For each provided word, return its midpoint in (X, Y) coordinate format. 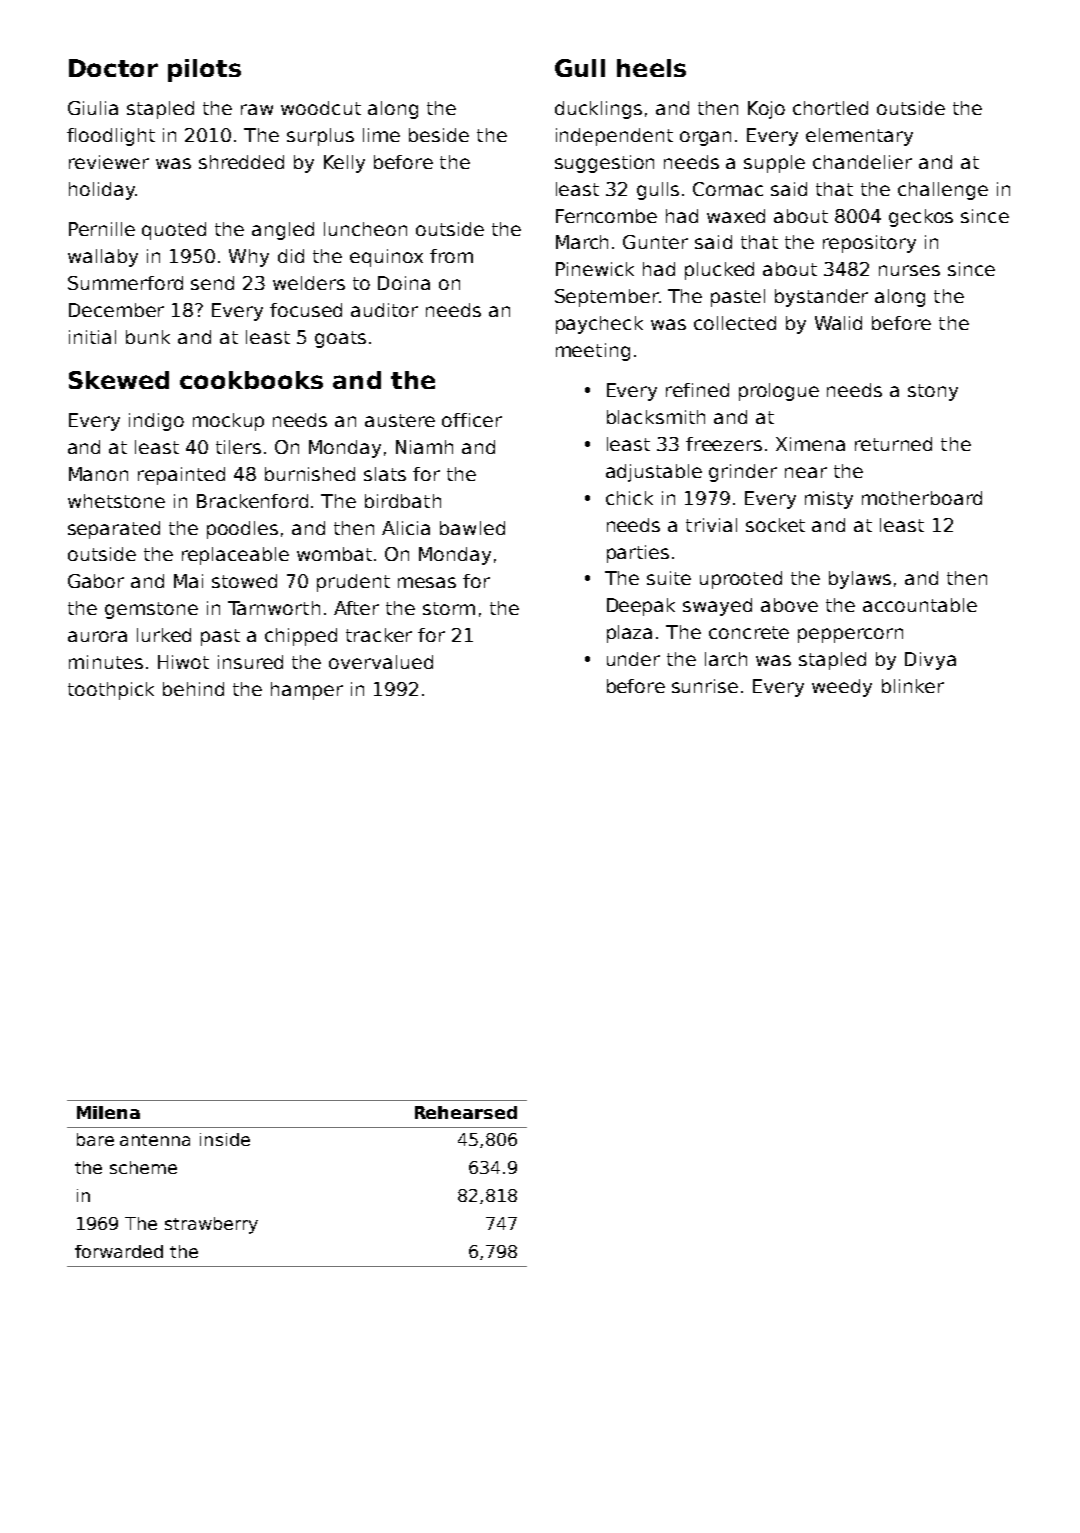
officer (472, 420)
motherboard (922, 498)
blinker (913, 686)
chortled (830, 108)
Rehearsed (466, 1112)
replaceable (235, 556)
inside (225, 1139)
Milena (108, 1112)
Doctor (113, 68)
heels (651, 68)
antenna (155, 1140)
